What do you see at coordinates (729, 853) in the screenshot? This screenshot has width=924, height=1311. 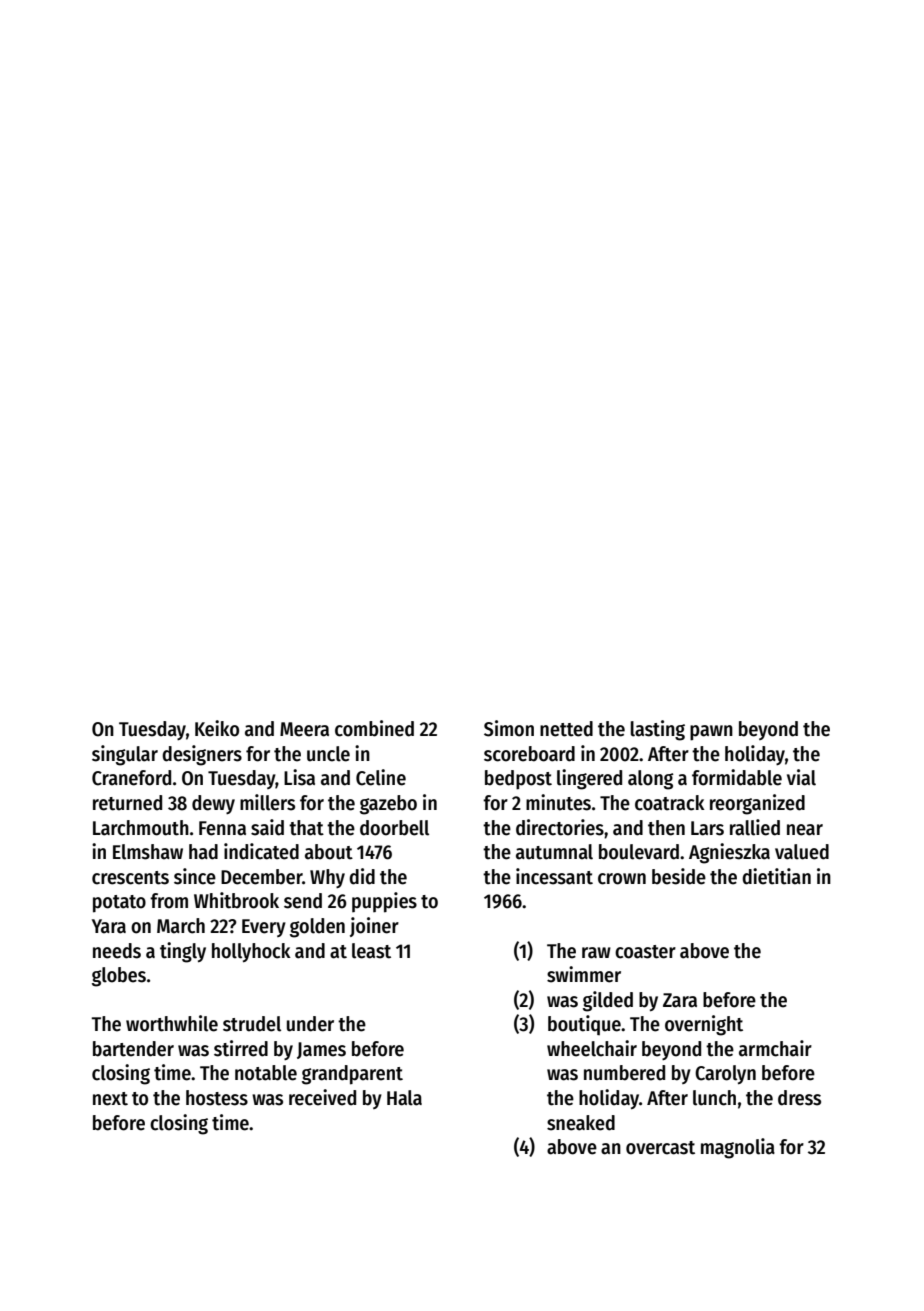 I see `Agnieszka` at bounding box center [729, 853].
